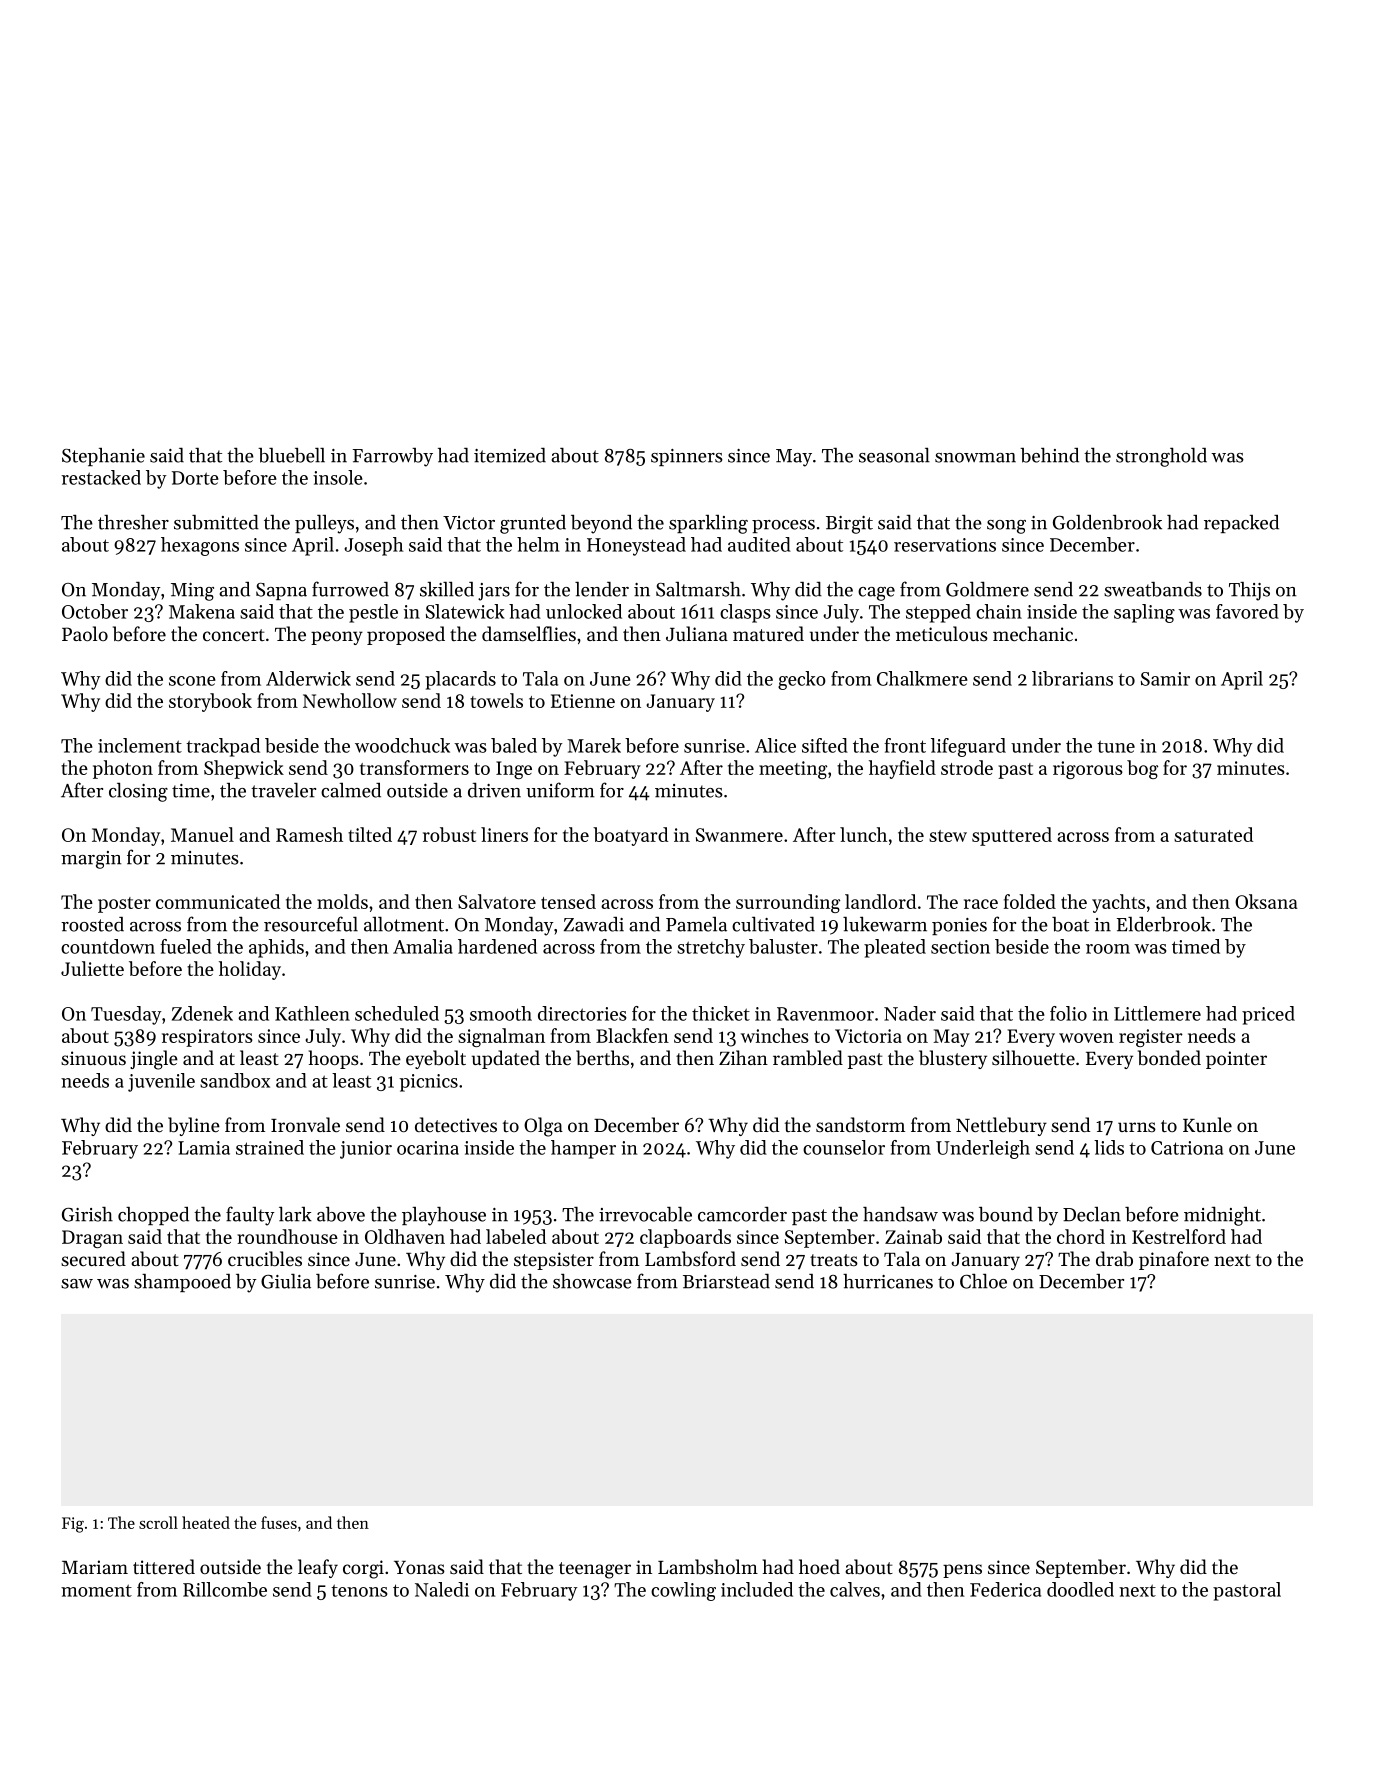 This image has height=1778, width=1374. I want to click on peony, so click(337, 638).
